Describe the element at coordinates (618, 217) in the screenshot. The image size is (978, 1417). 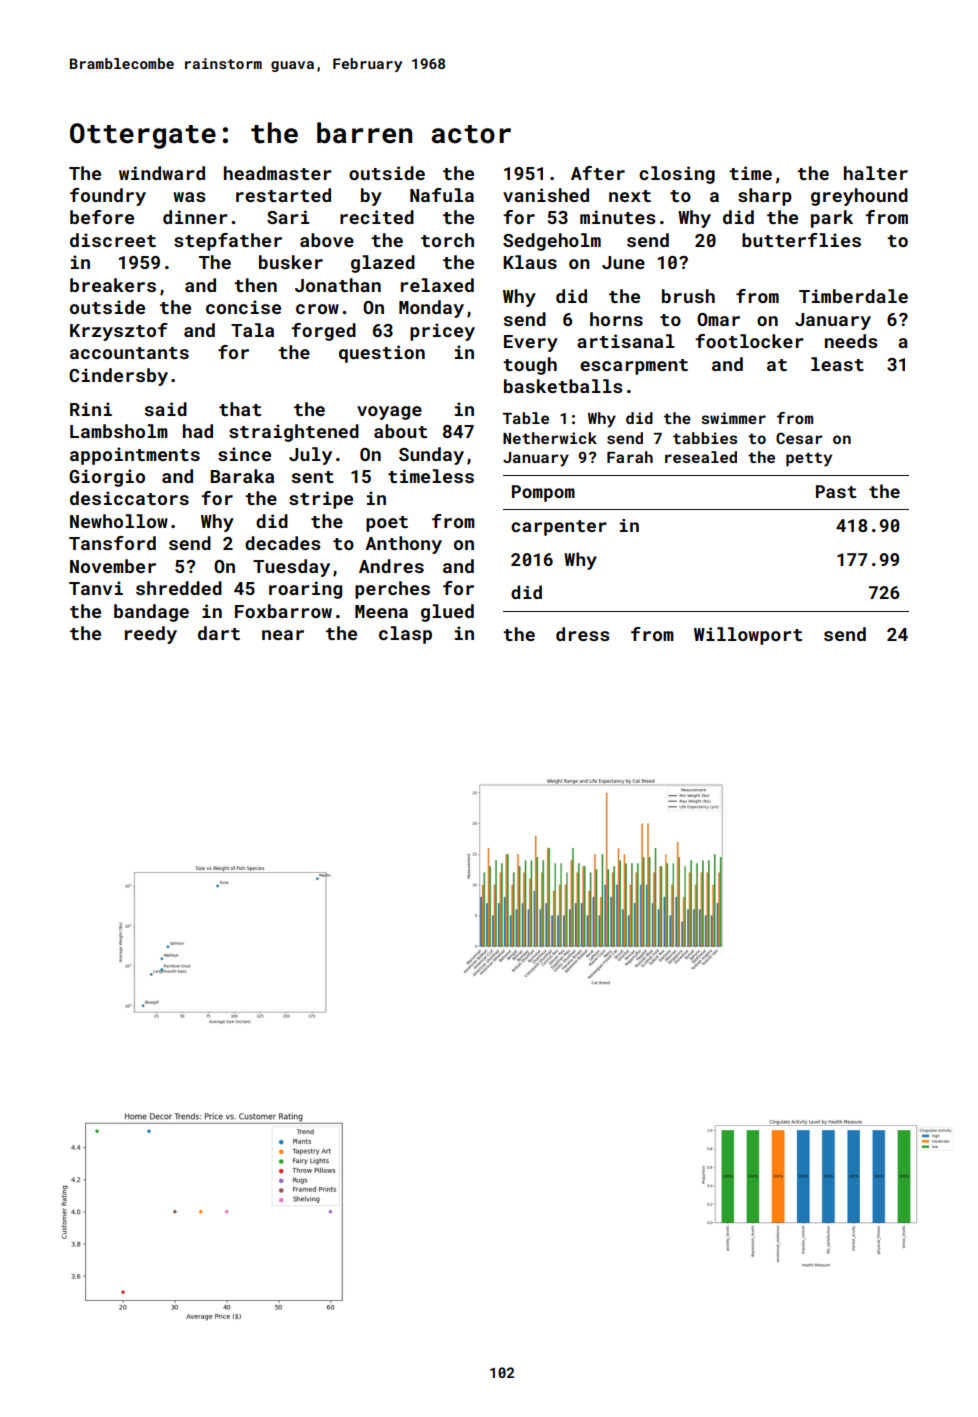
I see `minutes` at that location.
